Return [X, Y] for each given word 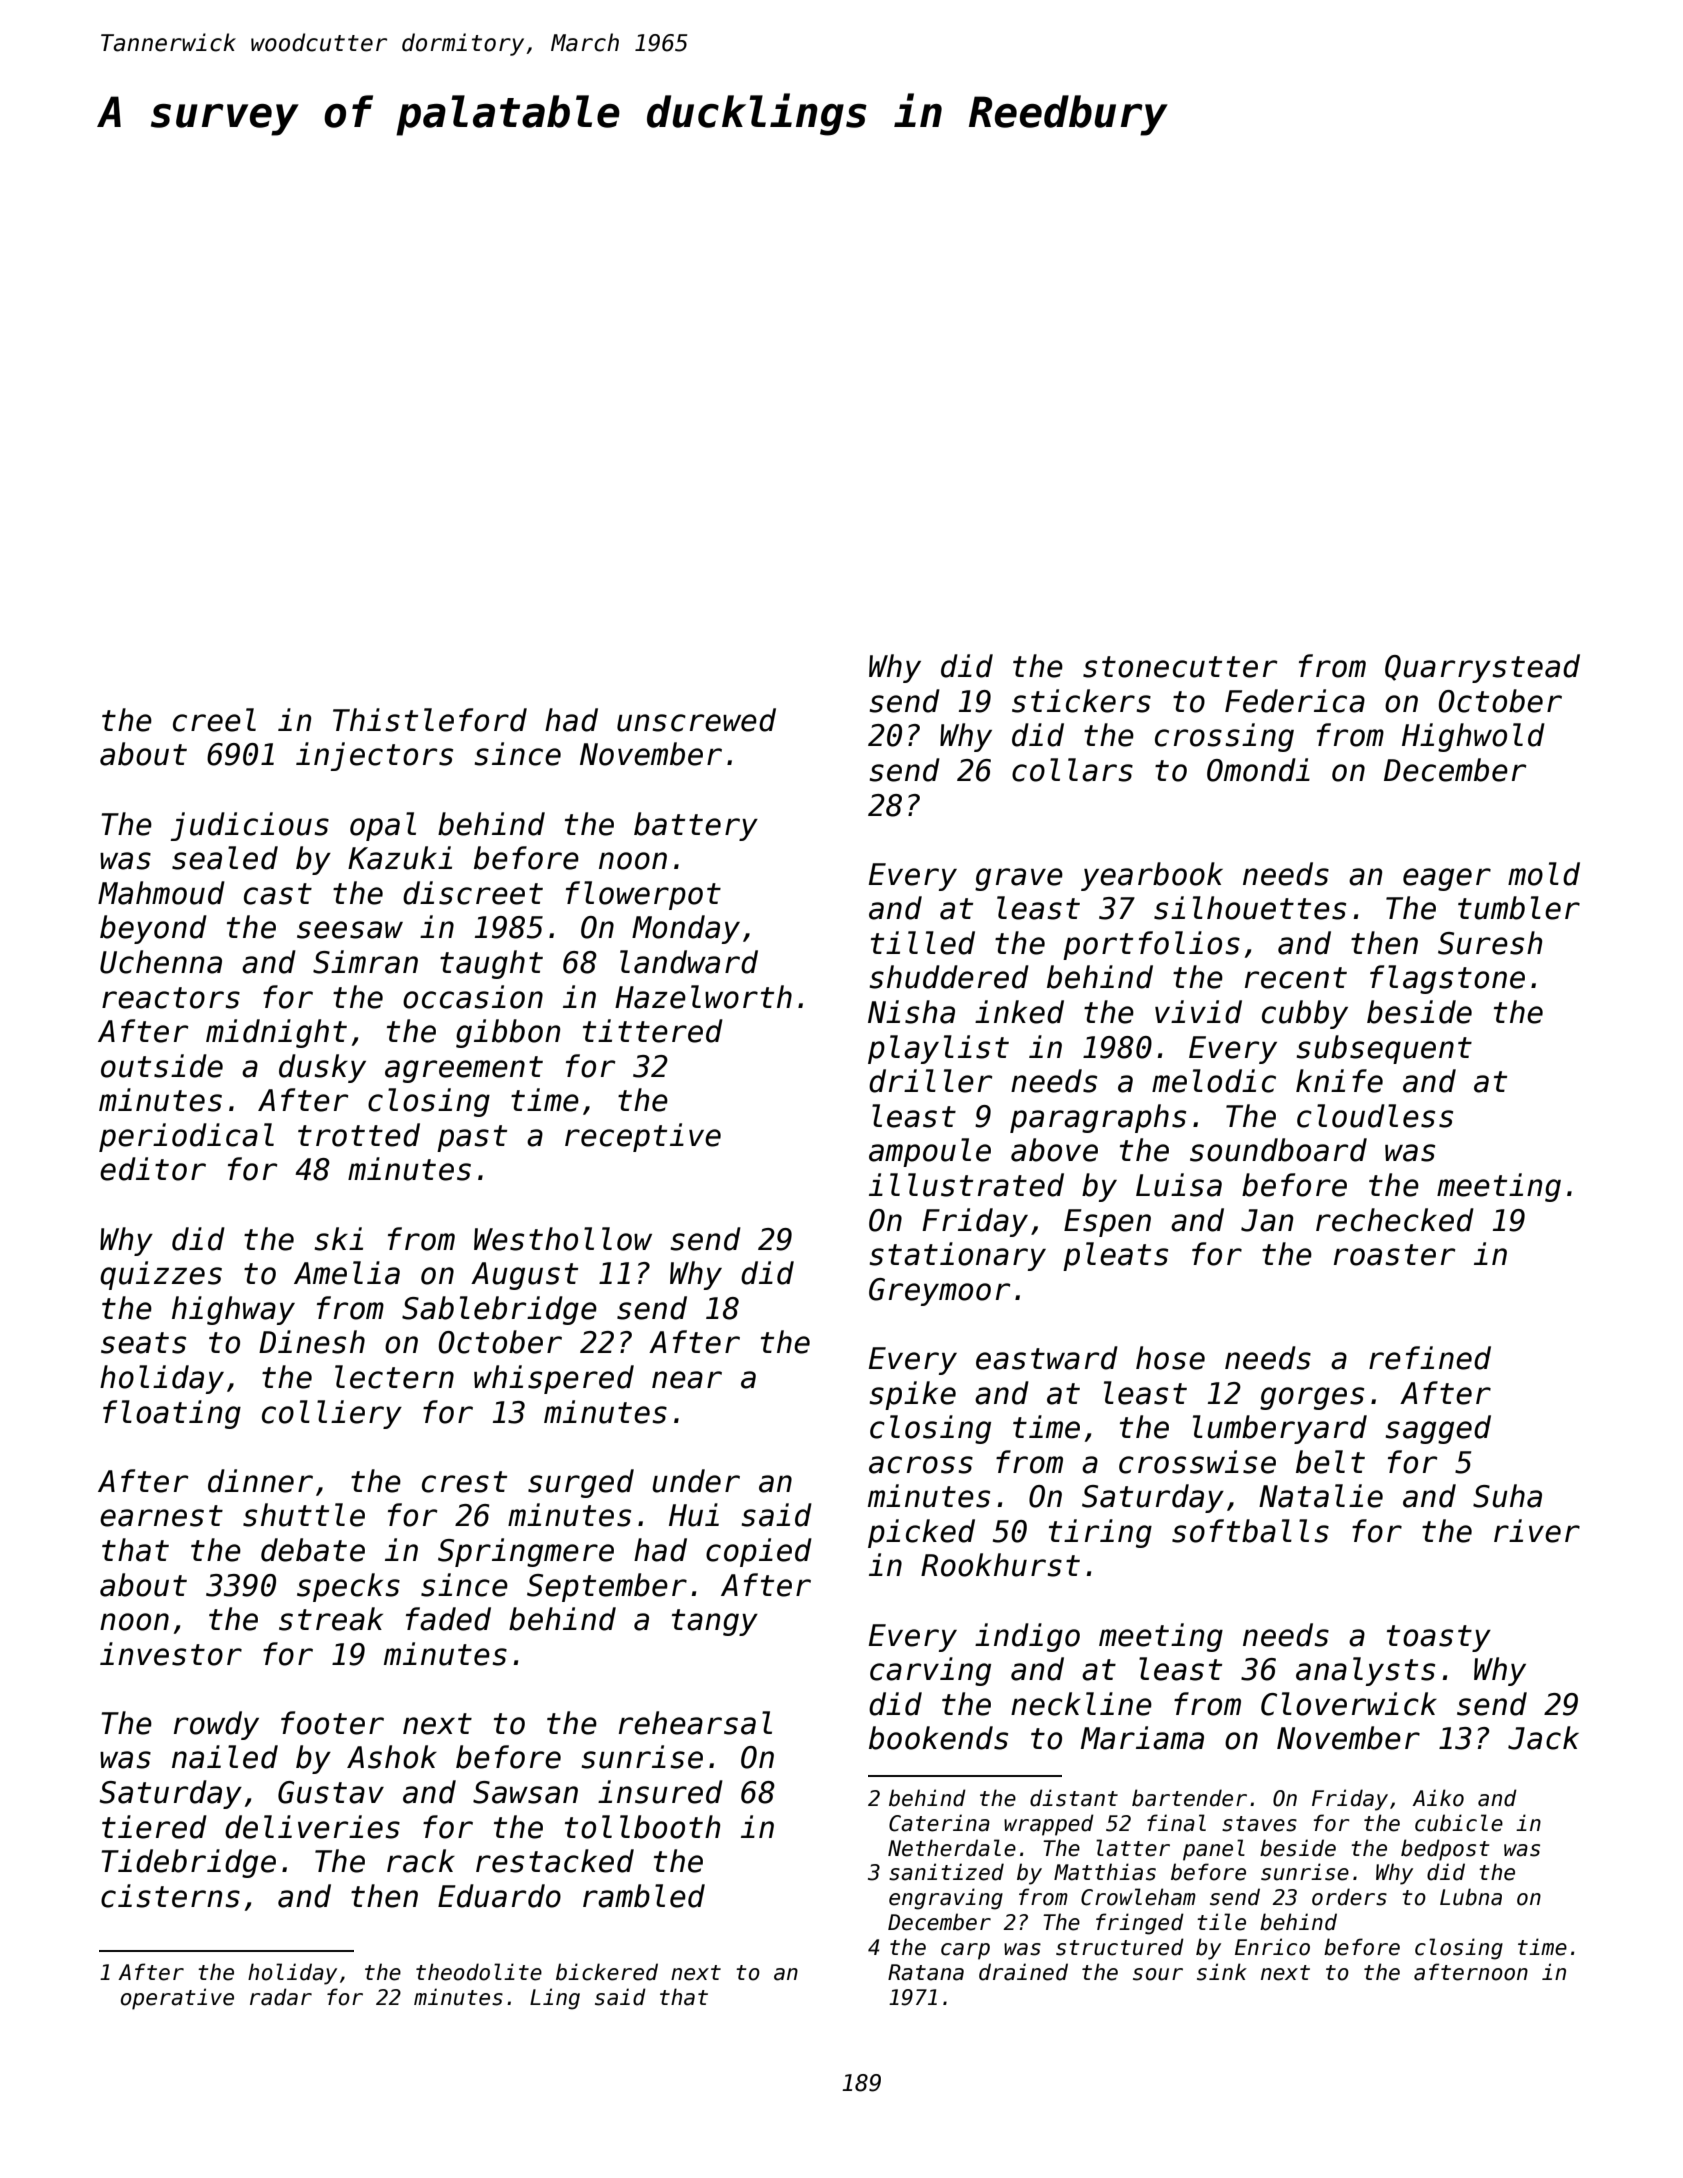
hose [1170, 1358]
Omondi [1258, 770]
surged [581, 1483]
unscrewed [696, 720]
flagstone [1447, 979]
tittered [653, 1031]
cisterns [170, 1896]
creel [214, 720]
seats [143, 1343]
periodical [186, 1137]
